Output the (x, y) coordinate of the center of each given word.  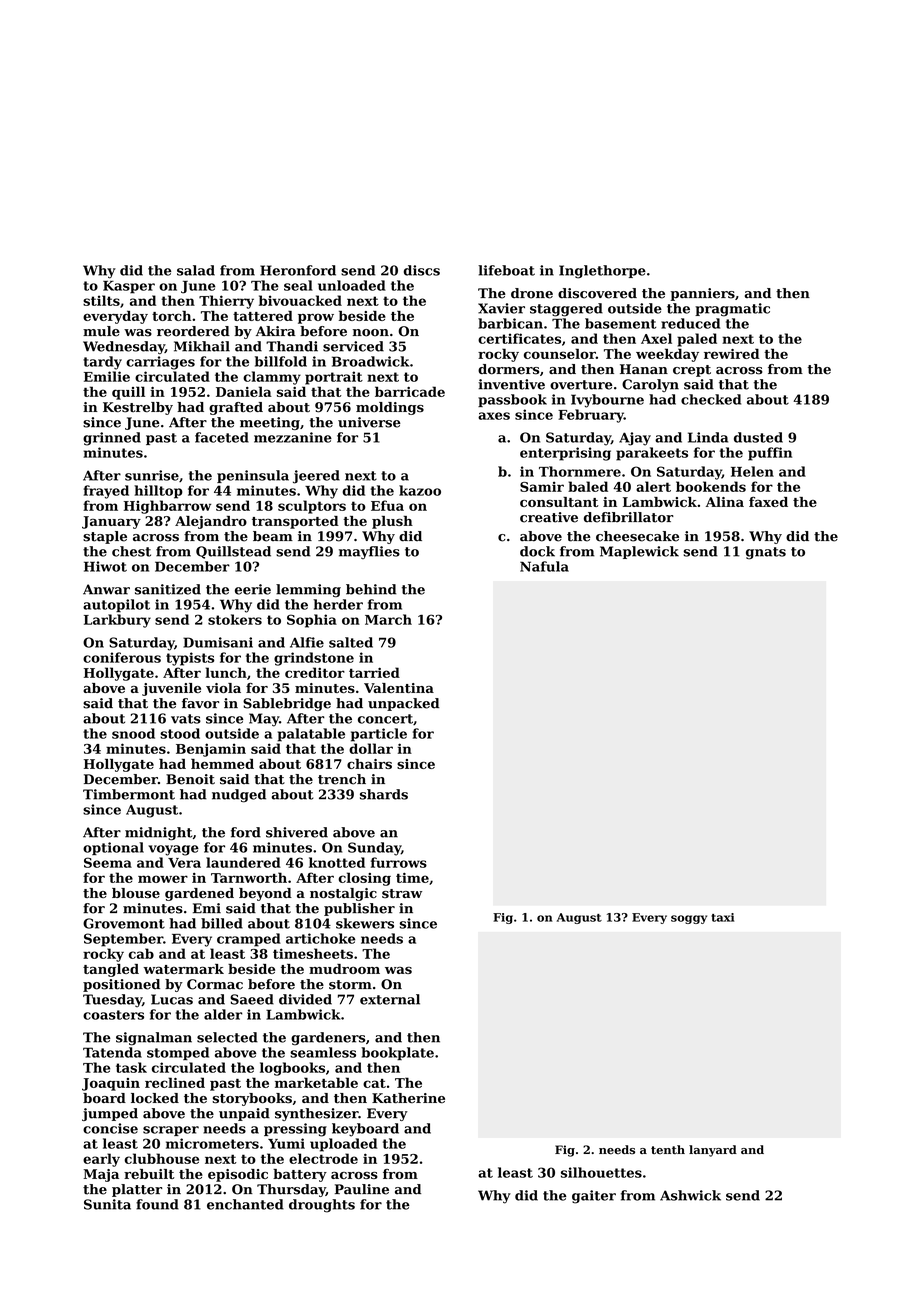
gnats (766, 553)
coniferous (122, 657)
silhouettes (601, 1172)
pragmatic (732, 310)
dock (537, 551)
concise (110, 1128)
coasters (113, 1015)
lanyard (713, 1151)
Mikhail (202, 346)
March (388, 619)
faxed (768, 502)
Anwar (106, 589)
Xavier (501, 308)
